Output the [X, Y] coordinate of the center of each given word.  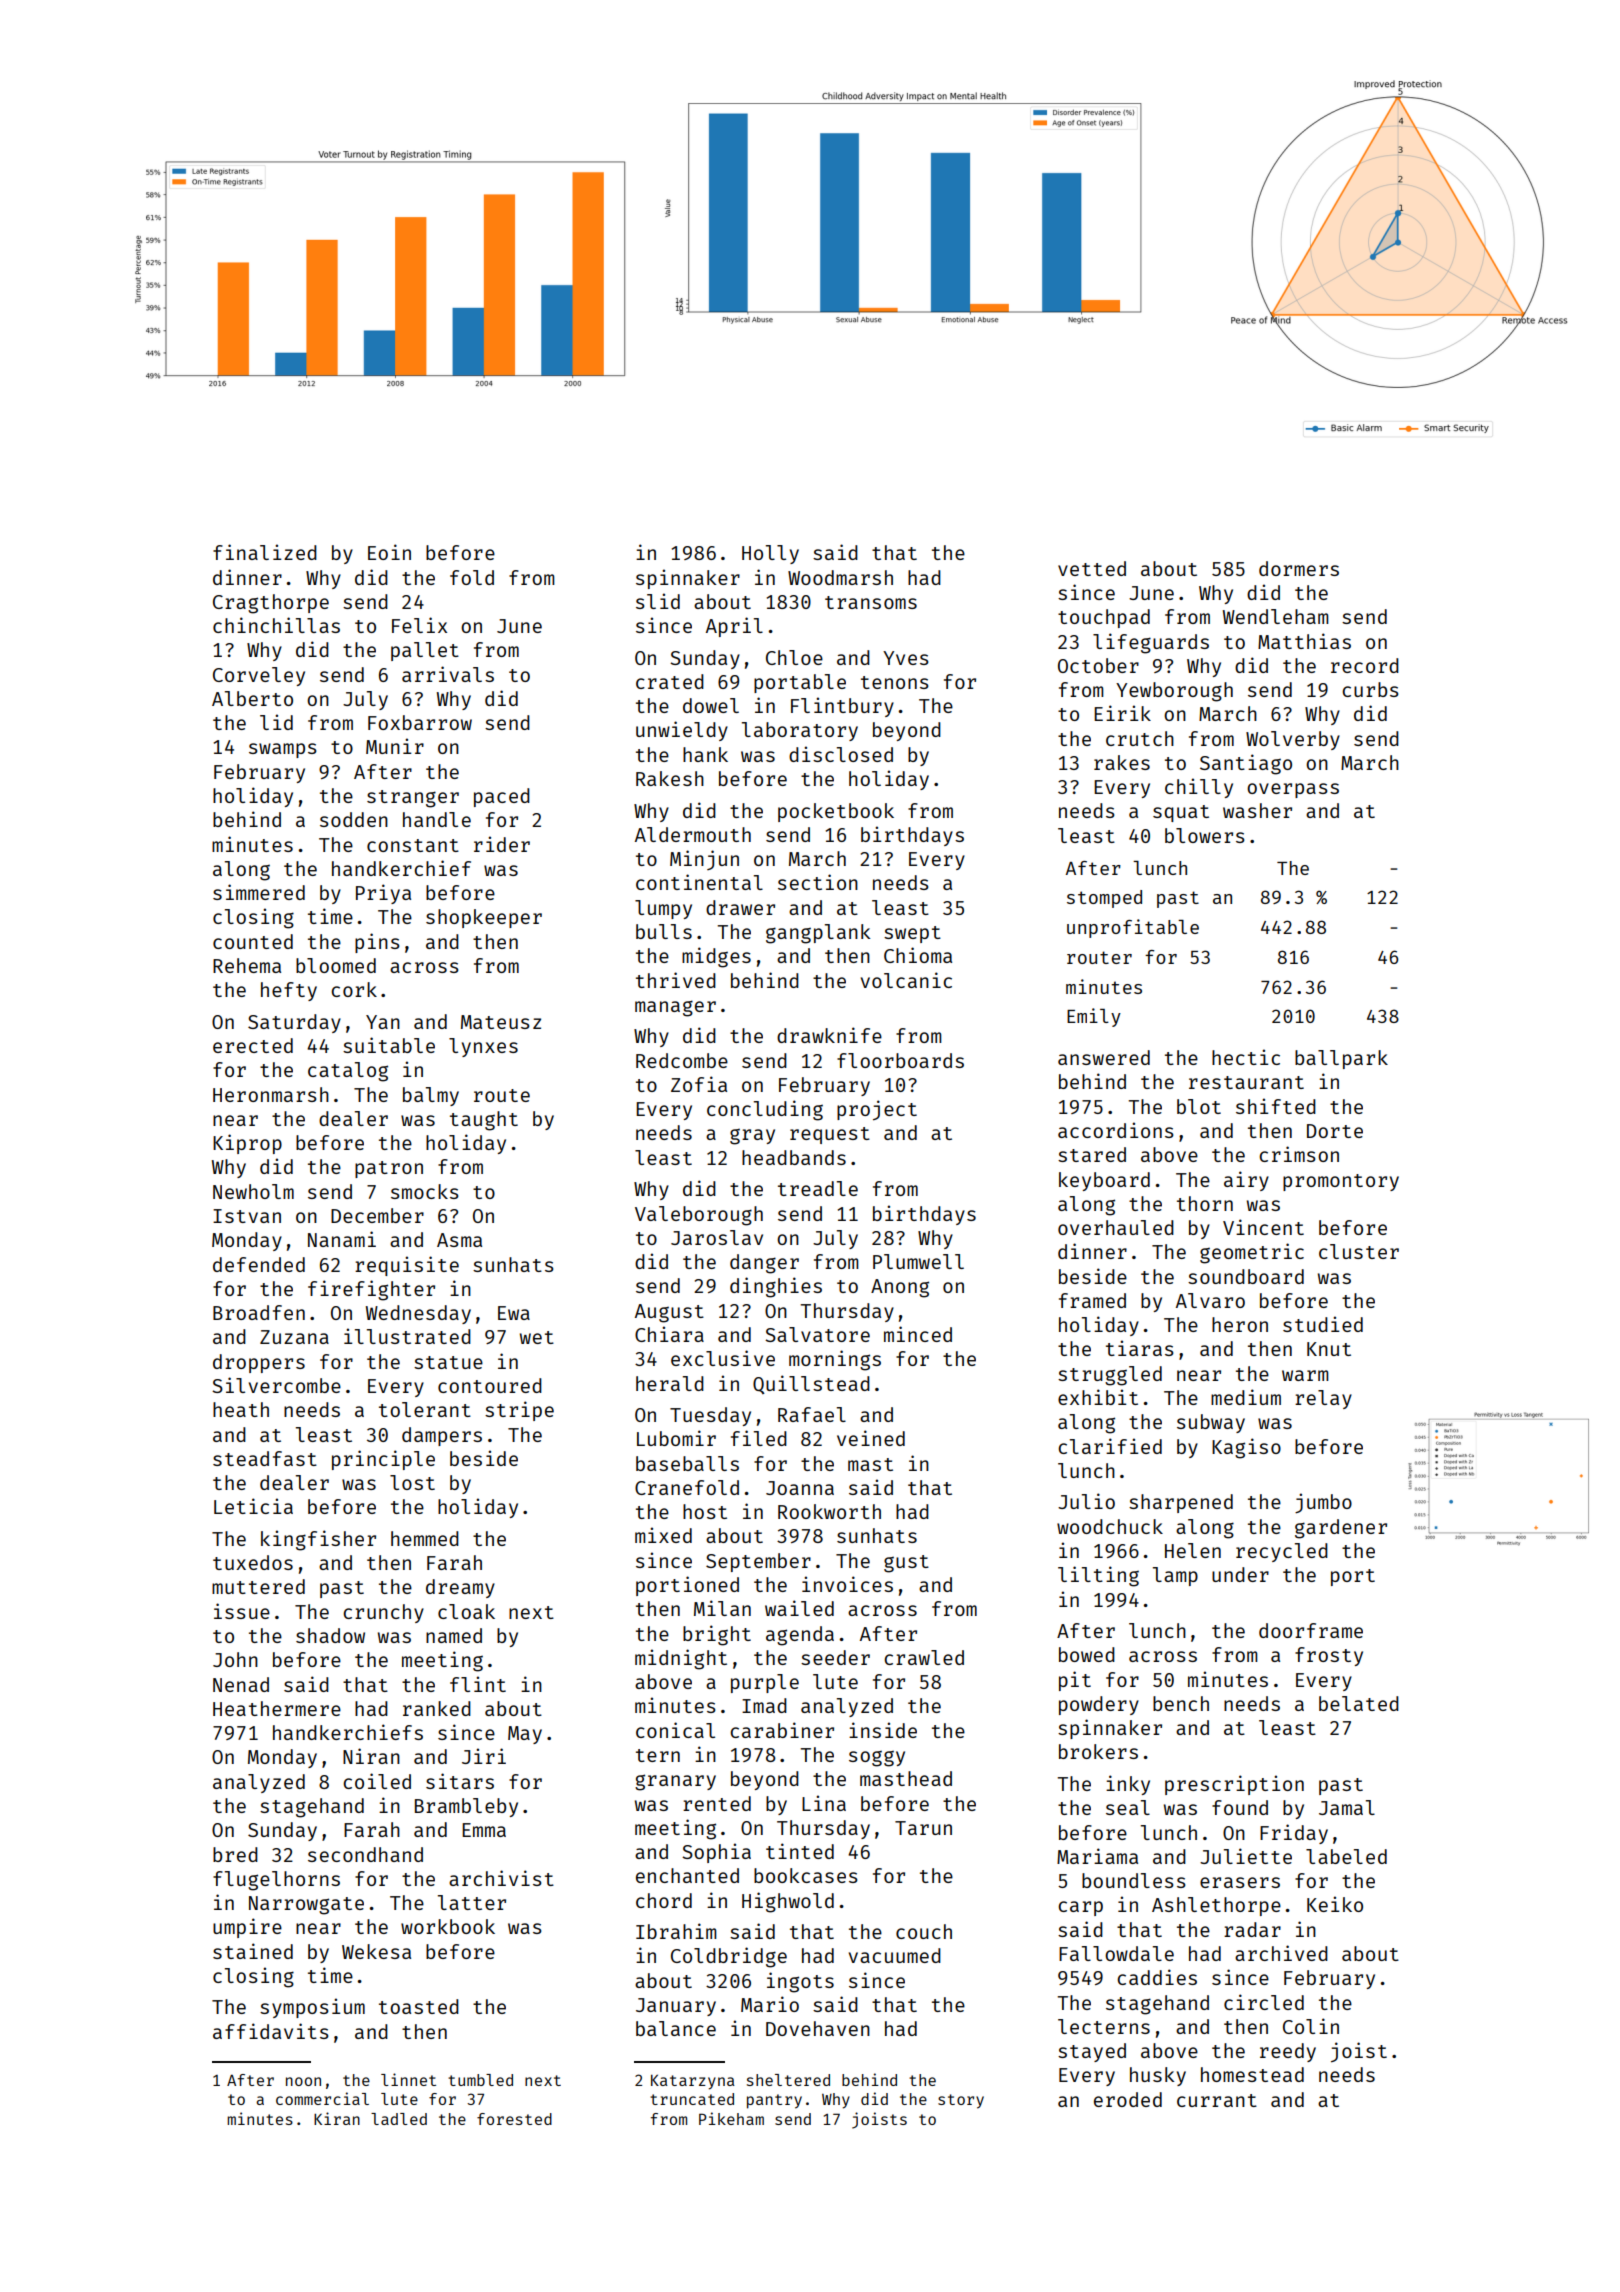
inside [883, 1730]
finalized [265, 552]
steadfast [265, 1458]
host [705, 1511]
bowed [1087, 1654]
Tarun [923, 1828]
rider [502, 844]
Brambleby [466, 1807]
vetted [1092, 568]
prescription [1234, 1785]
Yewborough [1174, 692]
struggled [1110, 1376]
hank [705, 754]
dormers [1299, 568]
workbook [448, 1926]
